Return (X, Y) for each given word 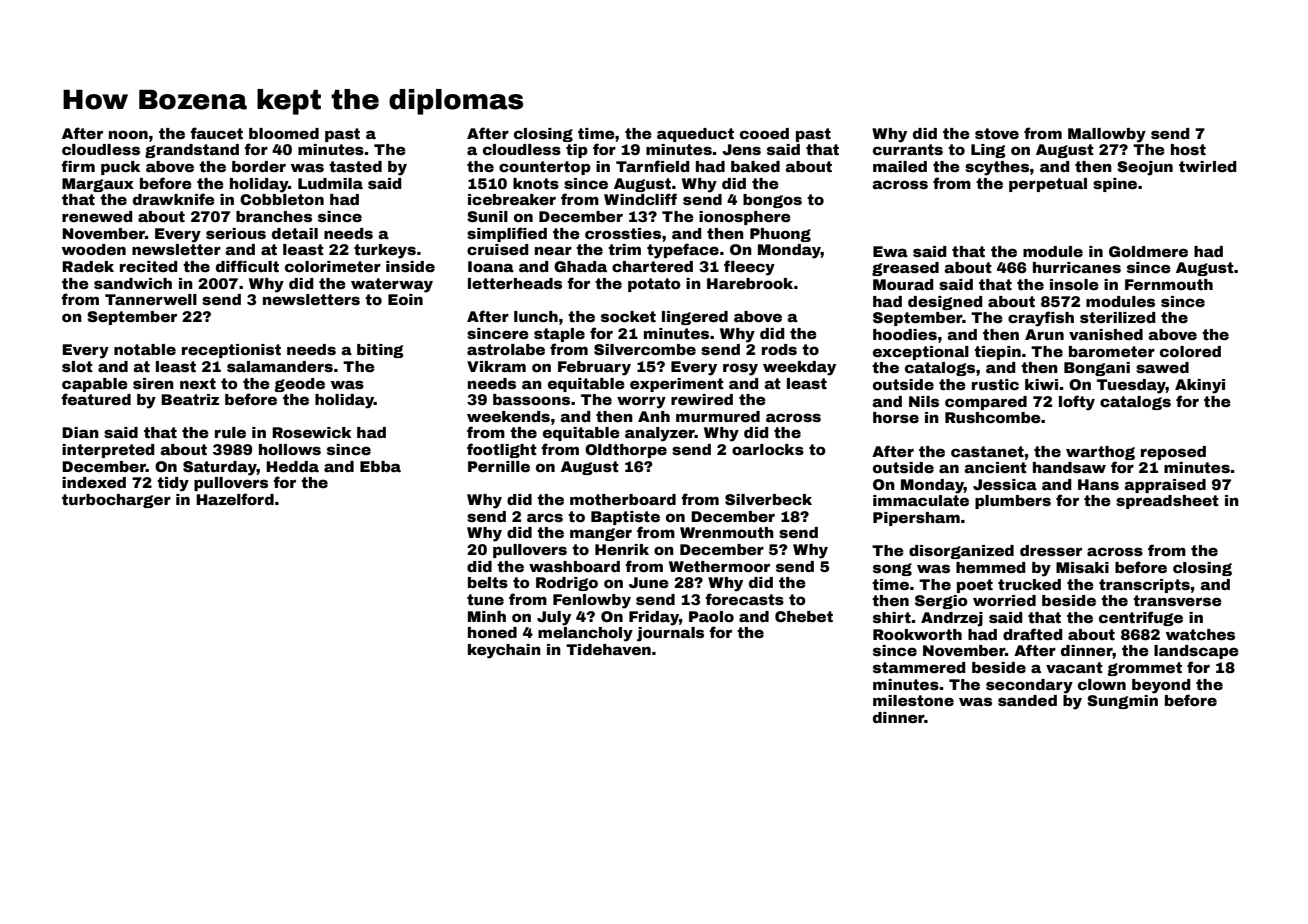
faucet (216, 133)
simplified (507, 234)
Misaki (1082, 567)
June (649, 582)
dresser (1051, 550)
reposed (1173, 453)
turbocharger (116, 501)
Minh (487, 616)
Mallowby (1107, 135)
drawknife (174, 199)
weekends (508, 416)
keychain (504, 651)
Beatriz (190, 399)
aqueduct (695, 135)
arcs (545, 517)
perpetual (1048, 185)
